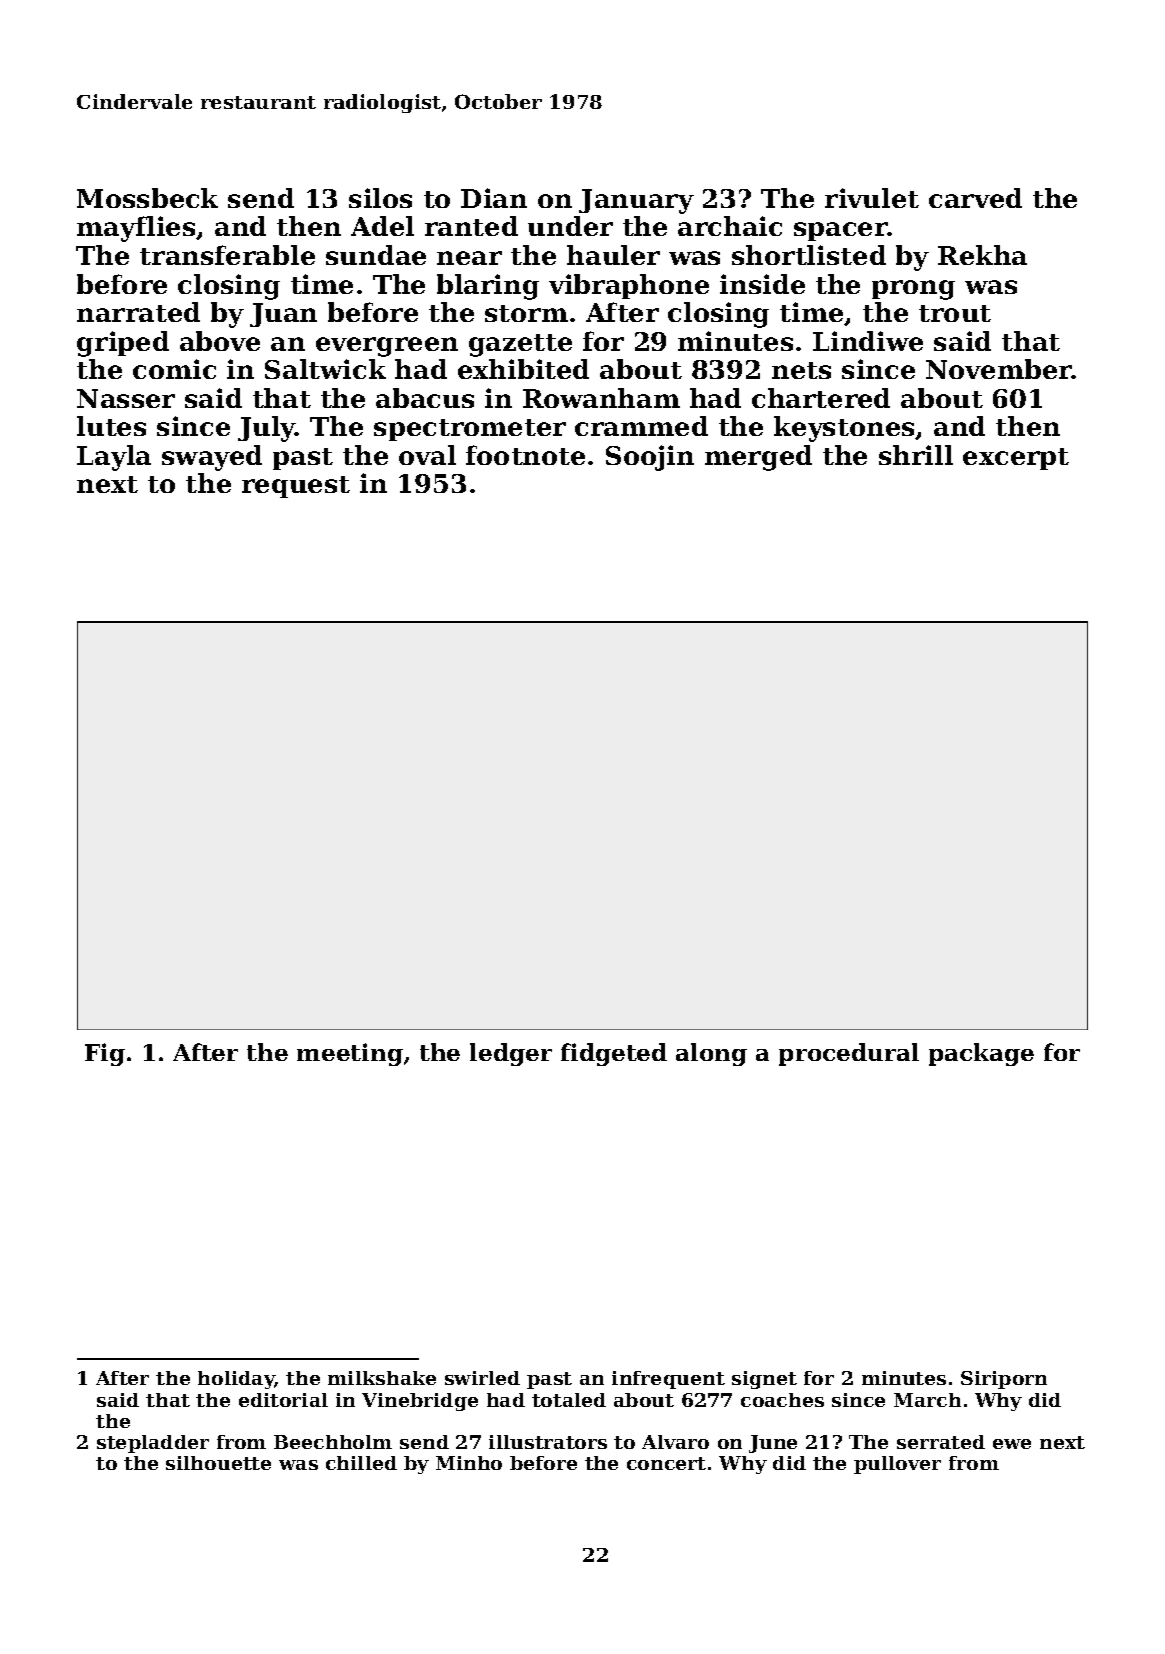  What do you see at coordinates (525, 455) in the page?
I see `footnote` at bounding box center [525, 455].
